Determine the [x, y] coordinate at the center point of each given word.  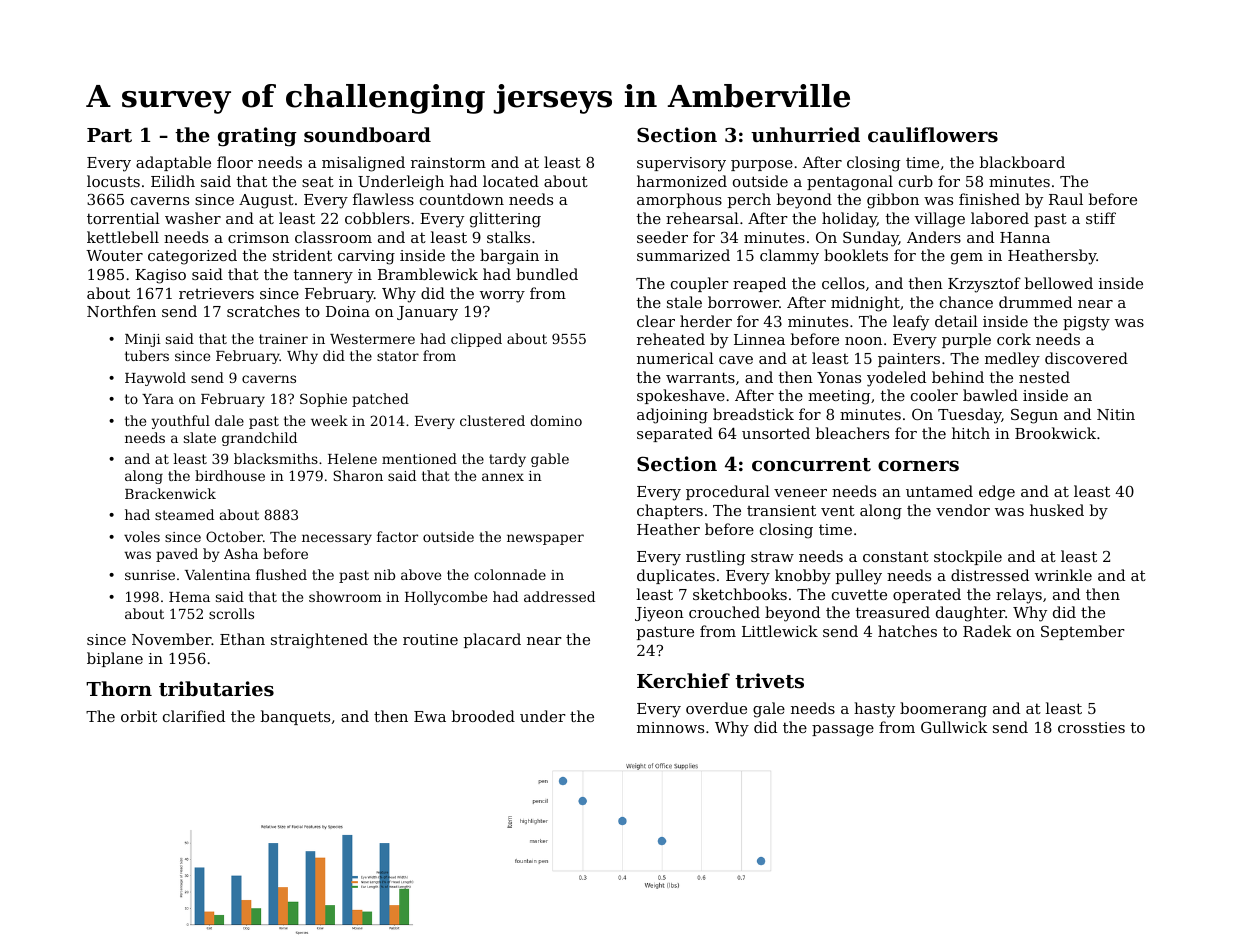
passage [843, 731]
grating [257, 137]
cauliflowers [933, 135]
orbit [139, 716]
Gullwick [954, 727]
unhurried [805, 134]
